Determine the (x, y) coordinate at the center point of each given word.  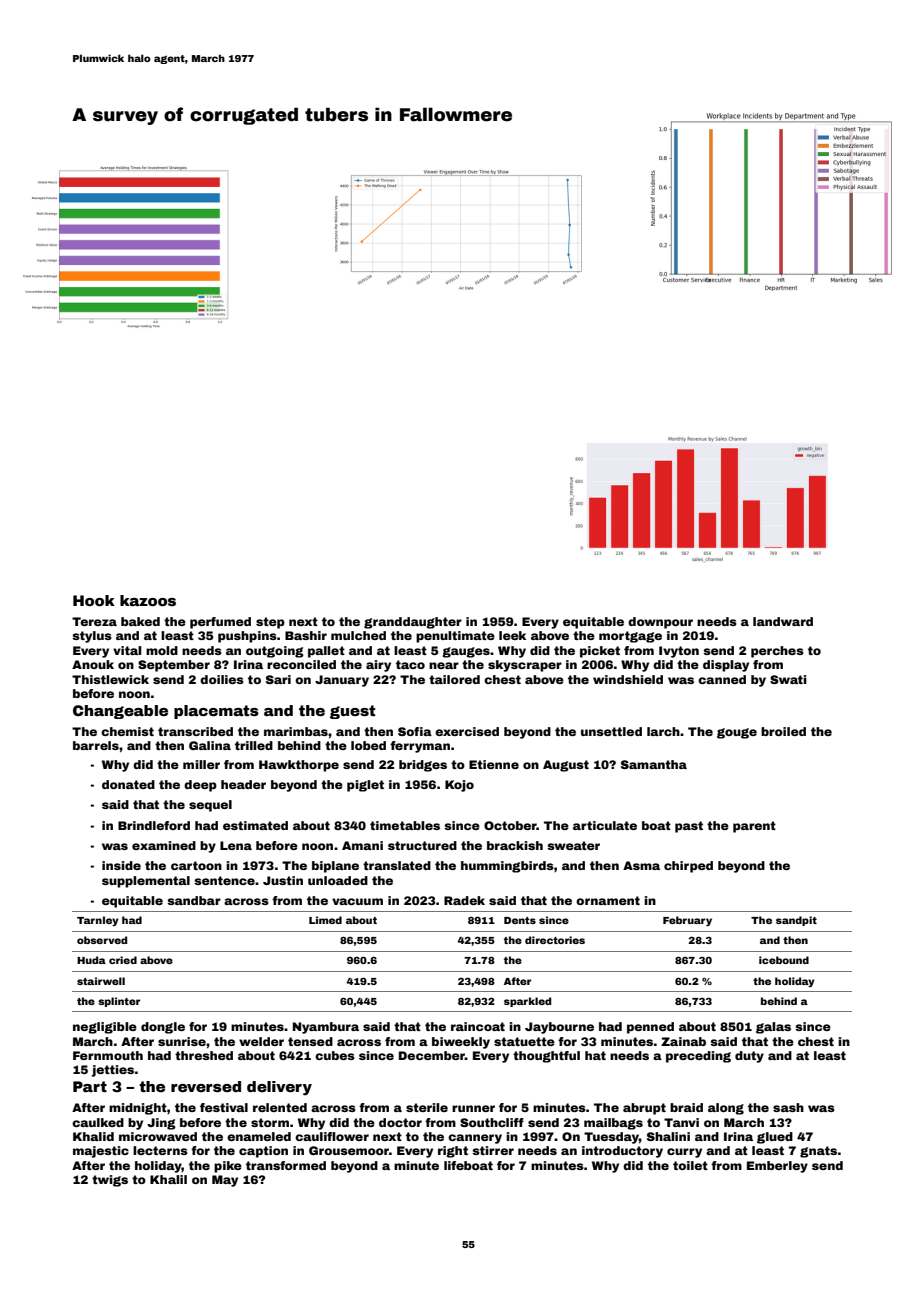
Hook (94, 600)
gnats (818, 1152)
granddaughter (413, 623)
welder (261, 1041)
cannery (475, 1139)
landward (783, 621)
